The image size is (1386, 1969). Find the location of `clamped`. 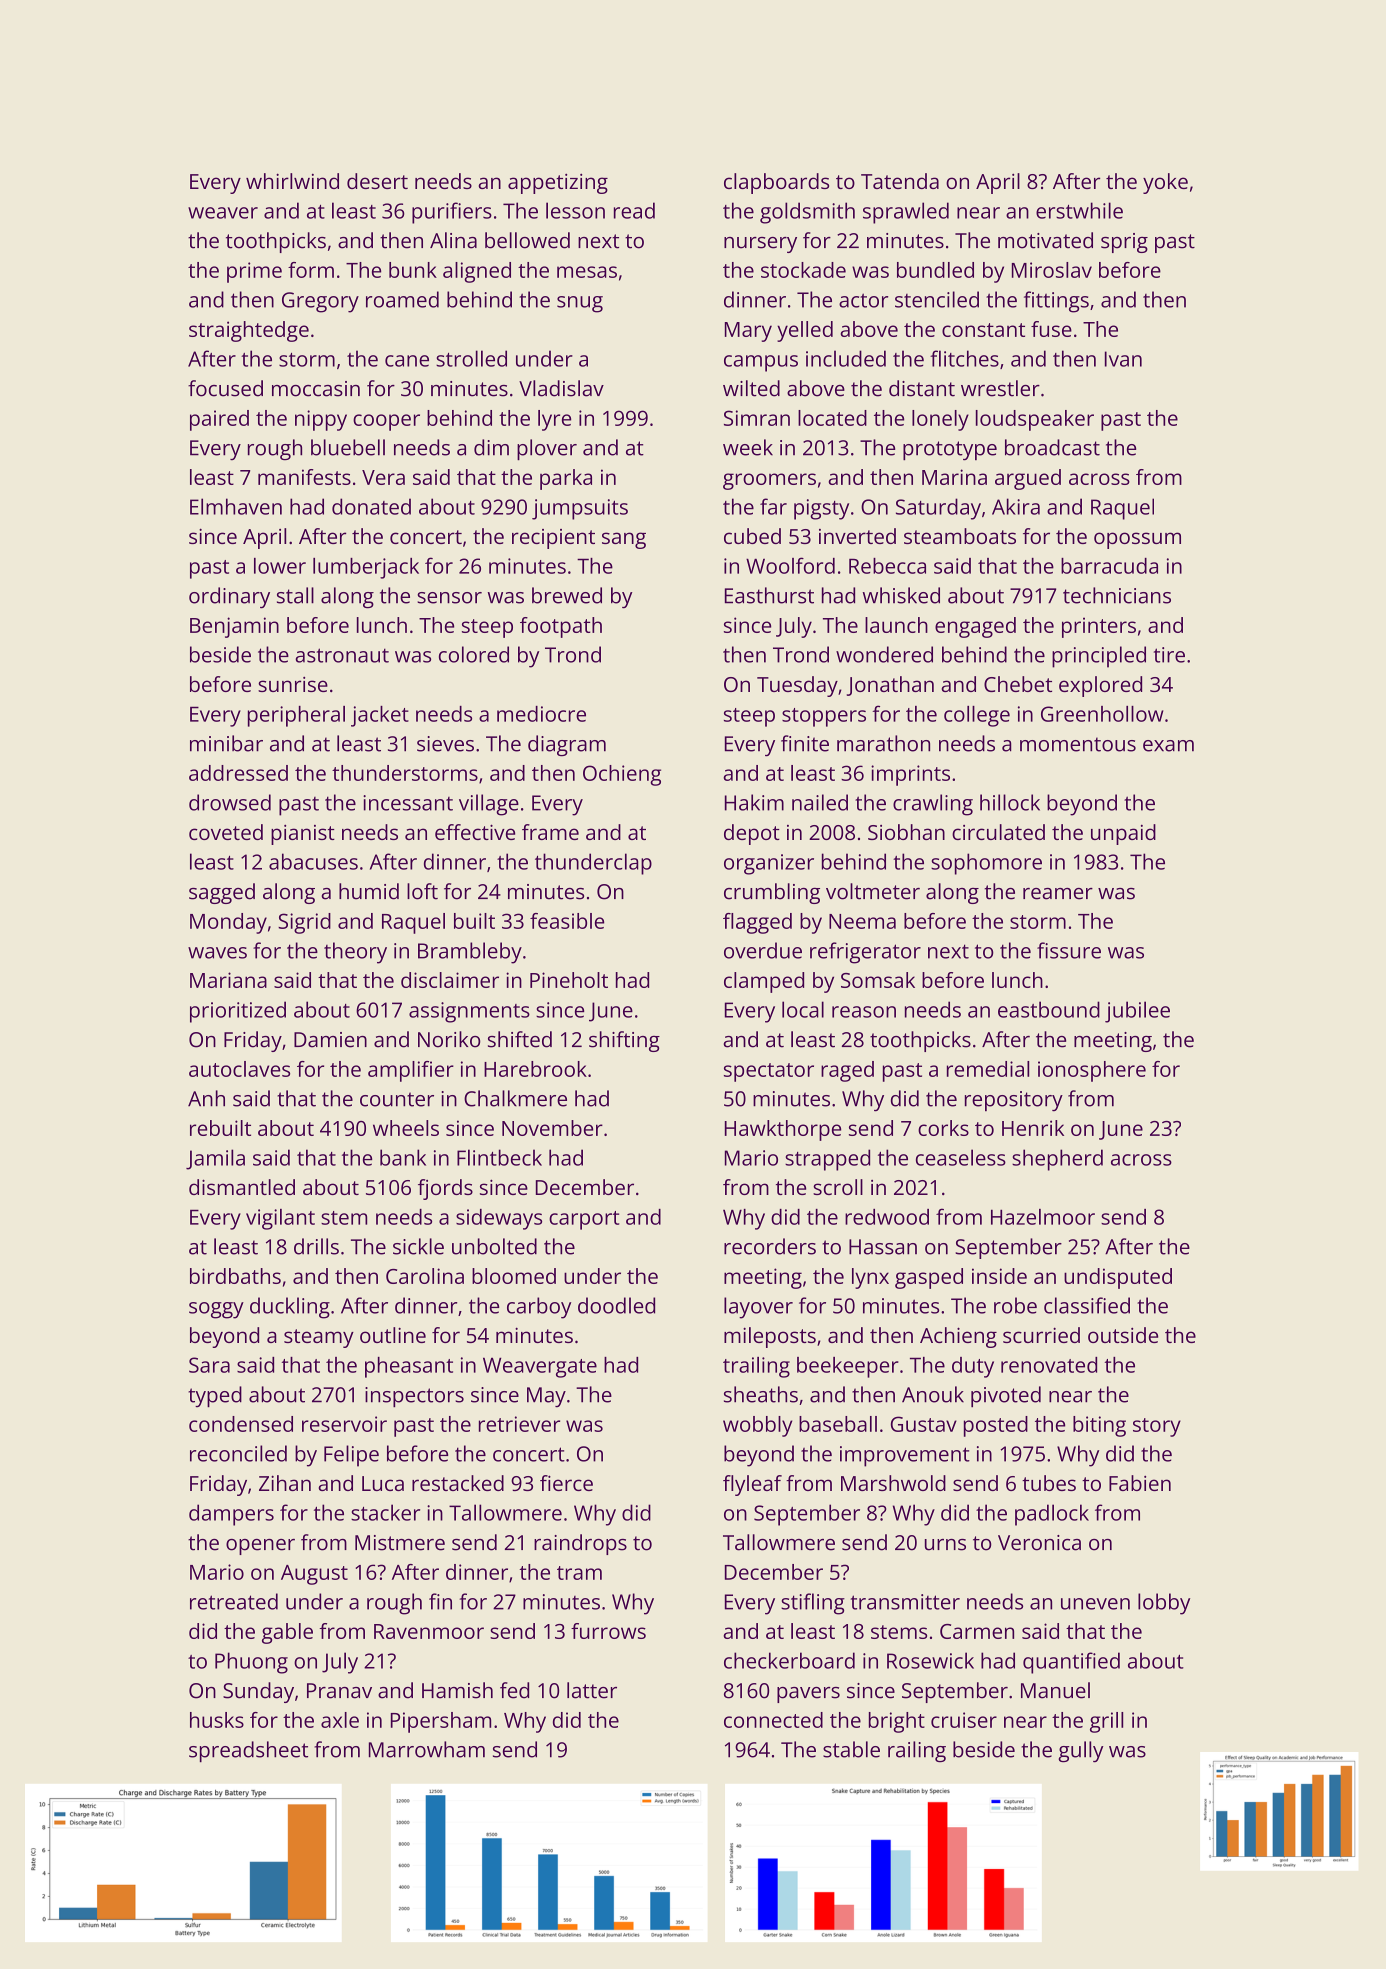

clamped is located at coordinates (764, 982).
